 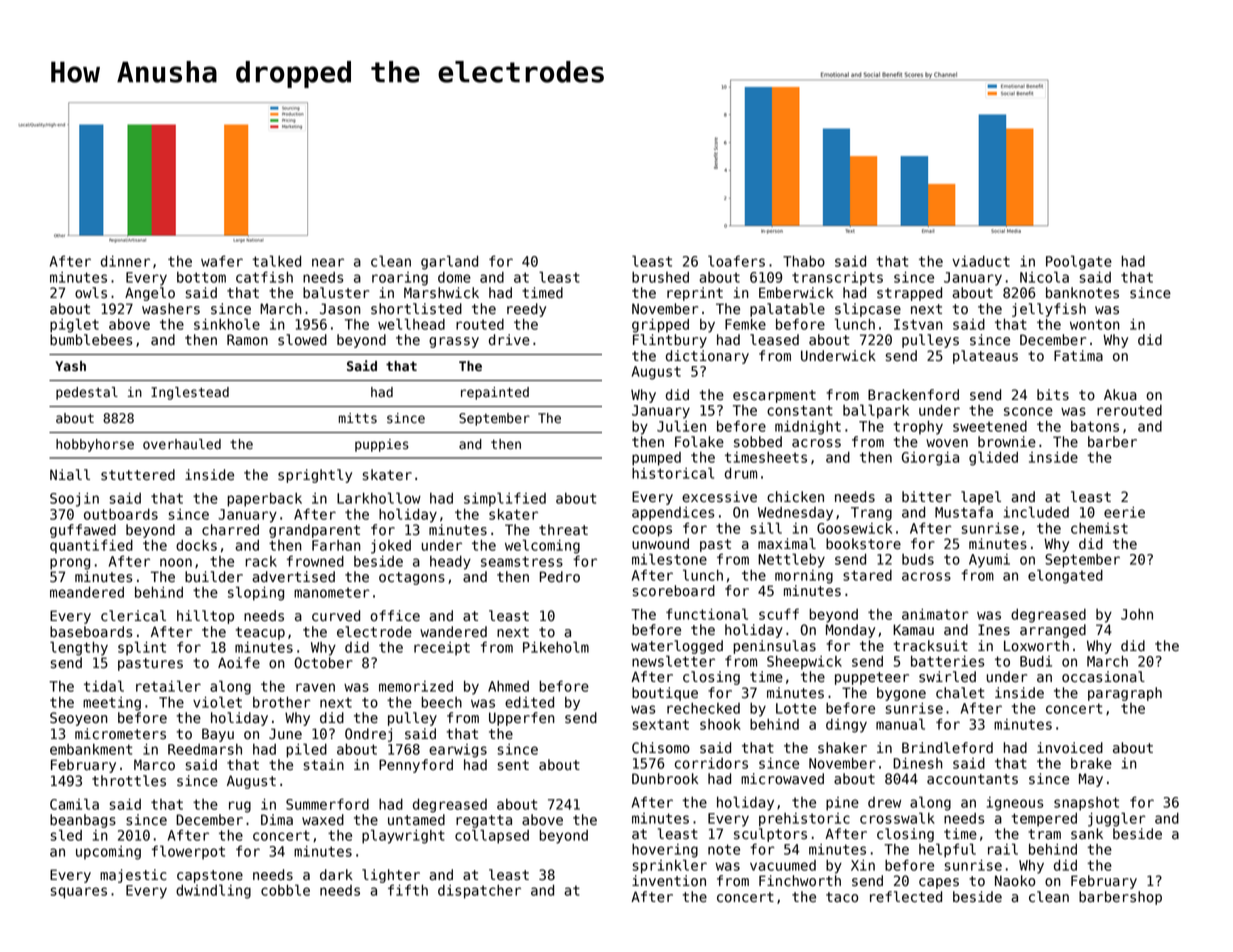 What do you see at coordinates (509, 340) in the document?
I see `drive` at bounding box center [509, 340].
